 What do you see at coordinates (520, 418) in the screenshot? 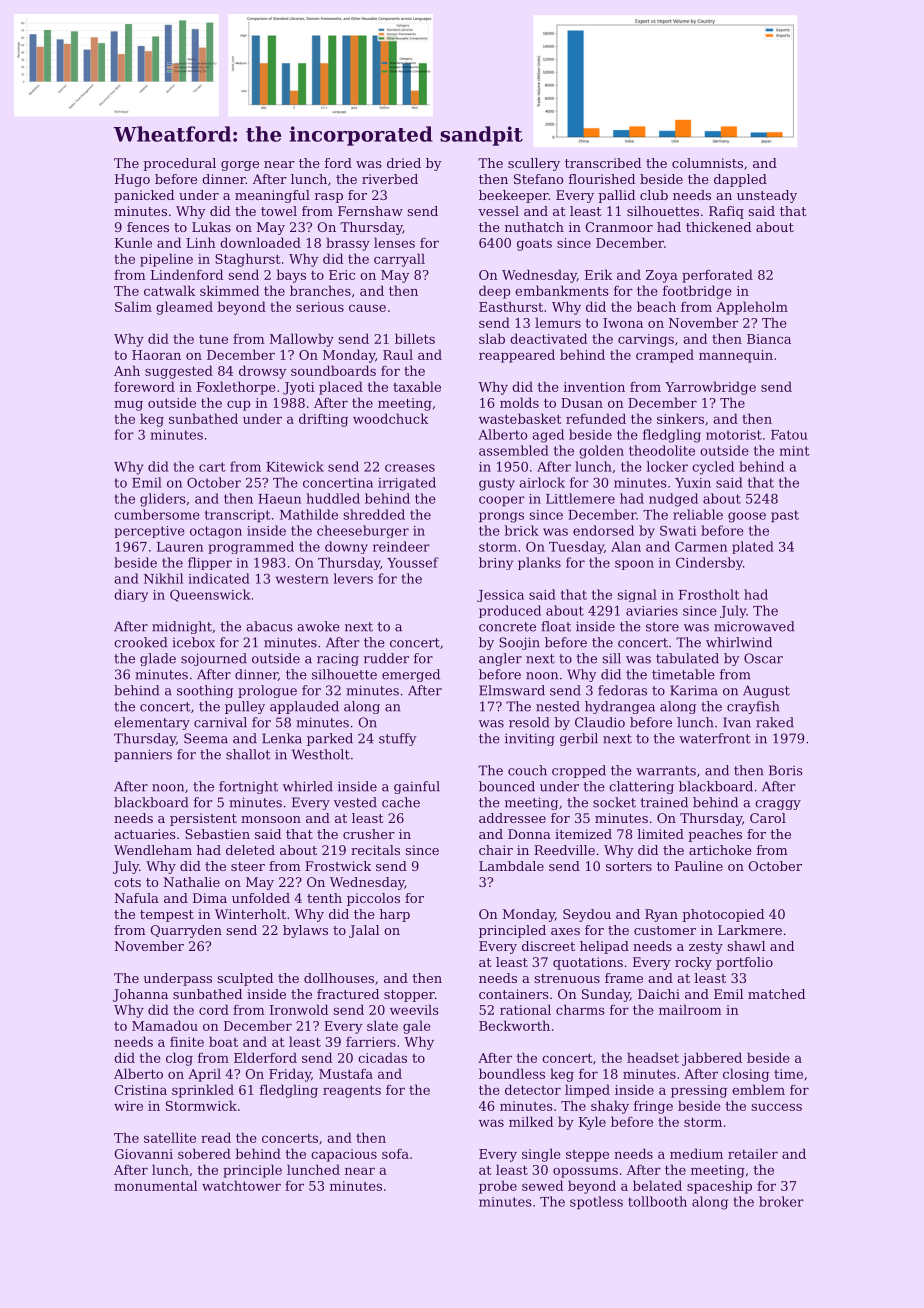
I see `wastebasket` at bounding box center [520, 418].
